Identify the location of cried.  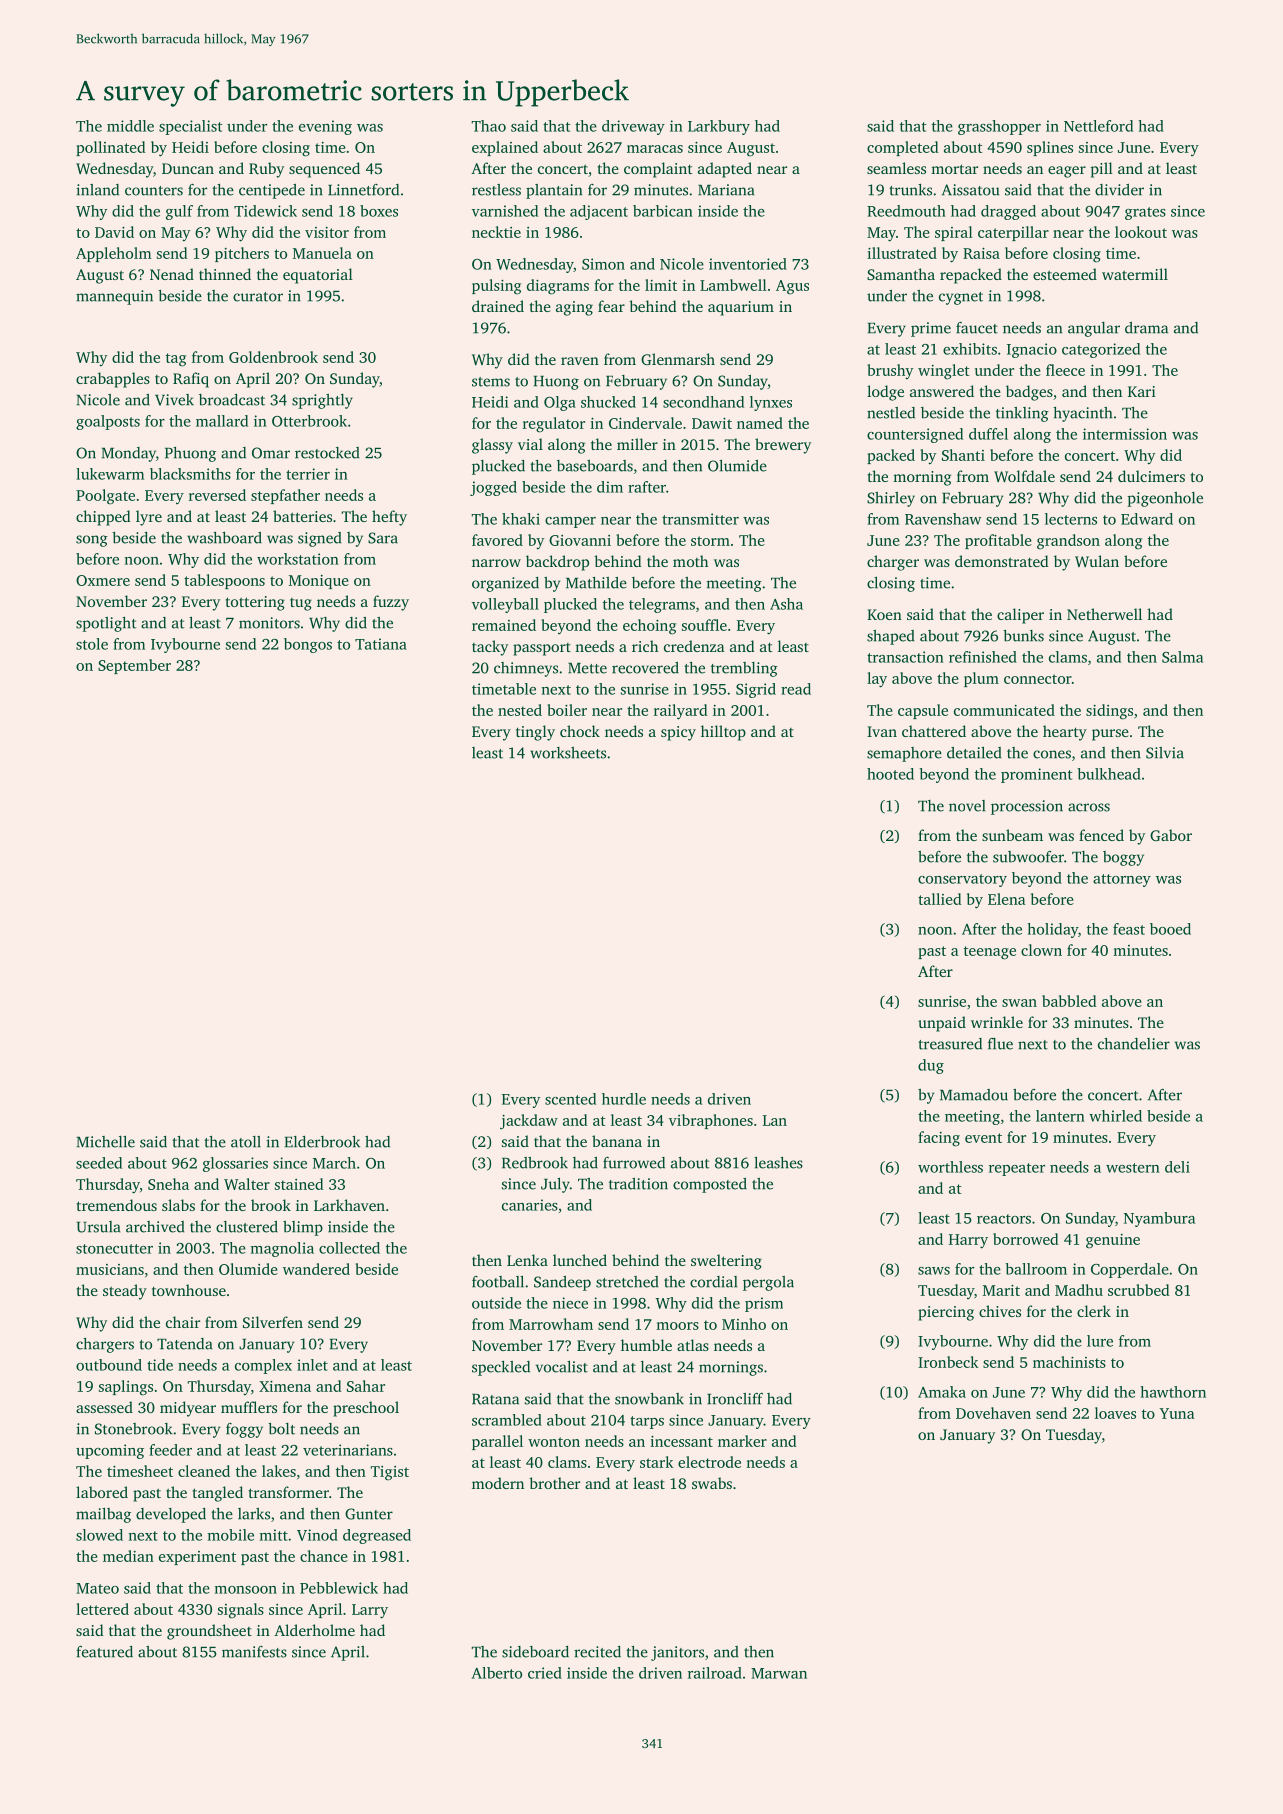
(545, 1673).
